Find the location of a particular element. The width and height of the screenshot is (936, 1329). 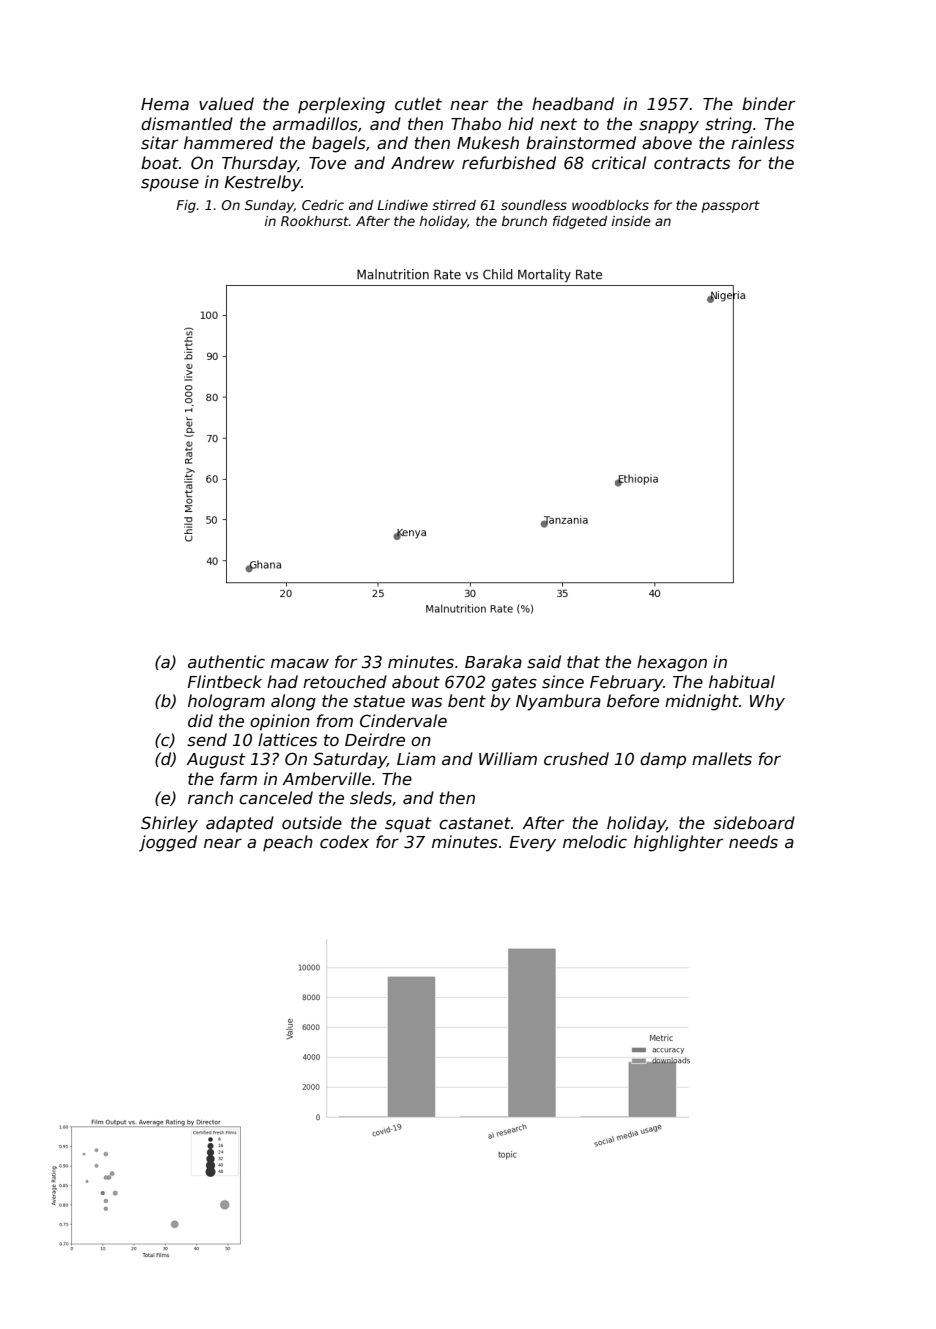

binder is located at coordinates (768, 104).
